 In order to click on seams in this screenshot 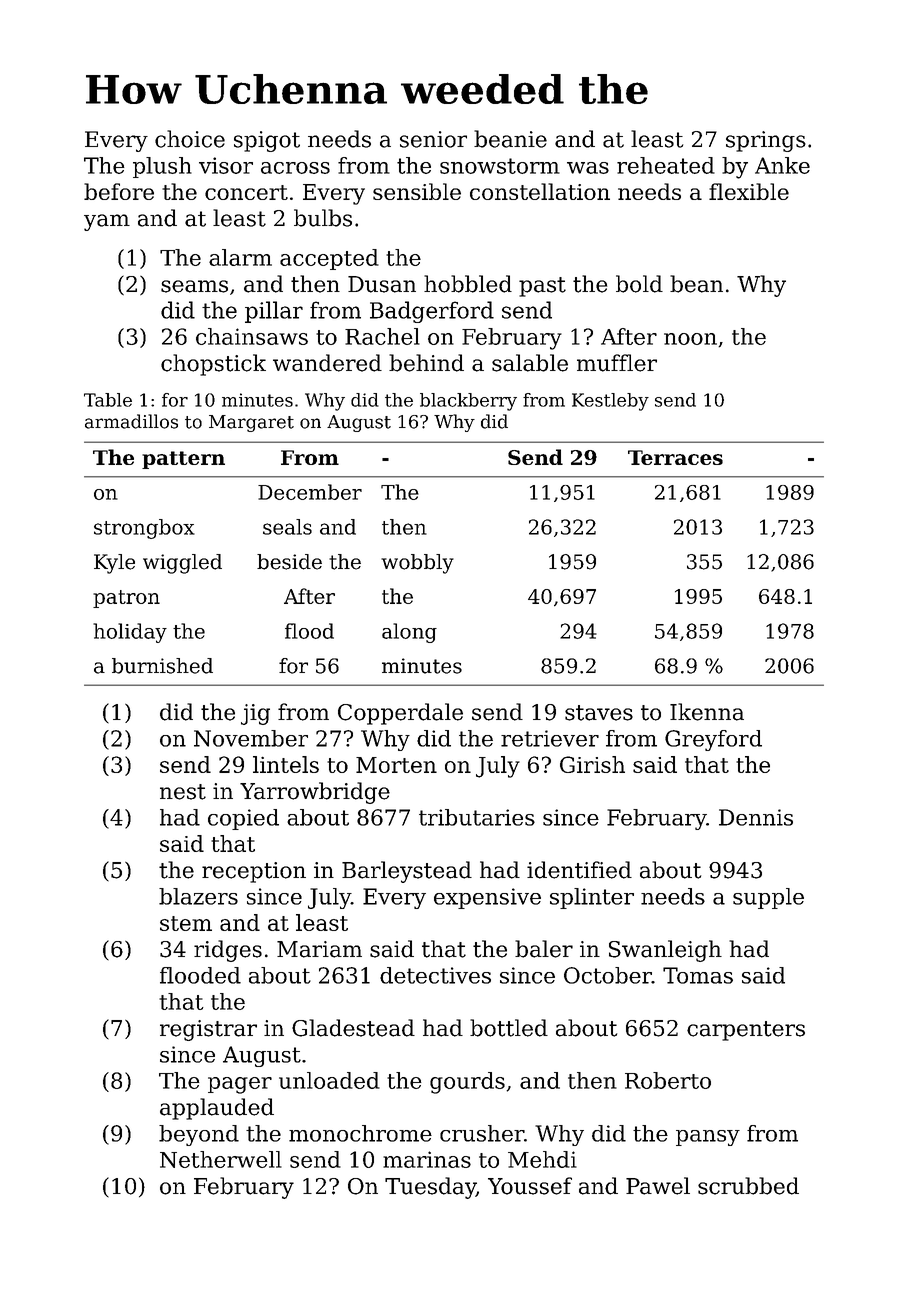, I will do `click(194, 286)`.
